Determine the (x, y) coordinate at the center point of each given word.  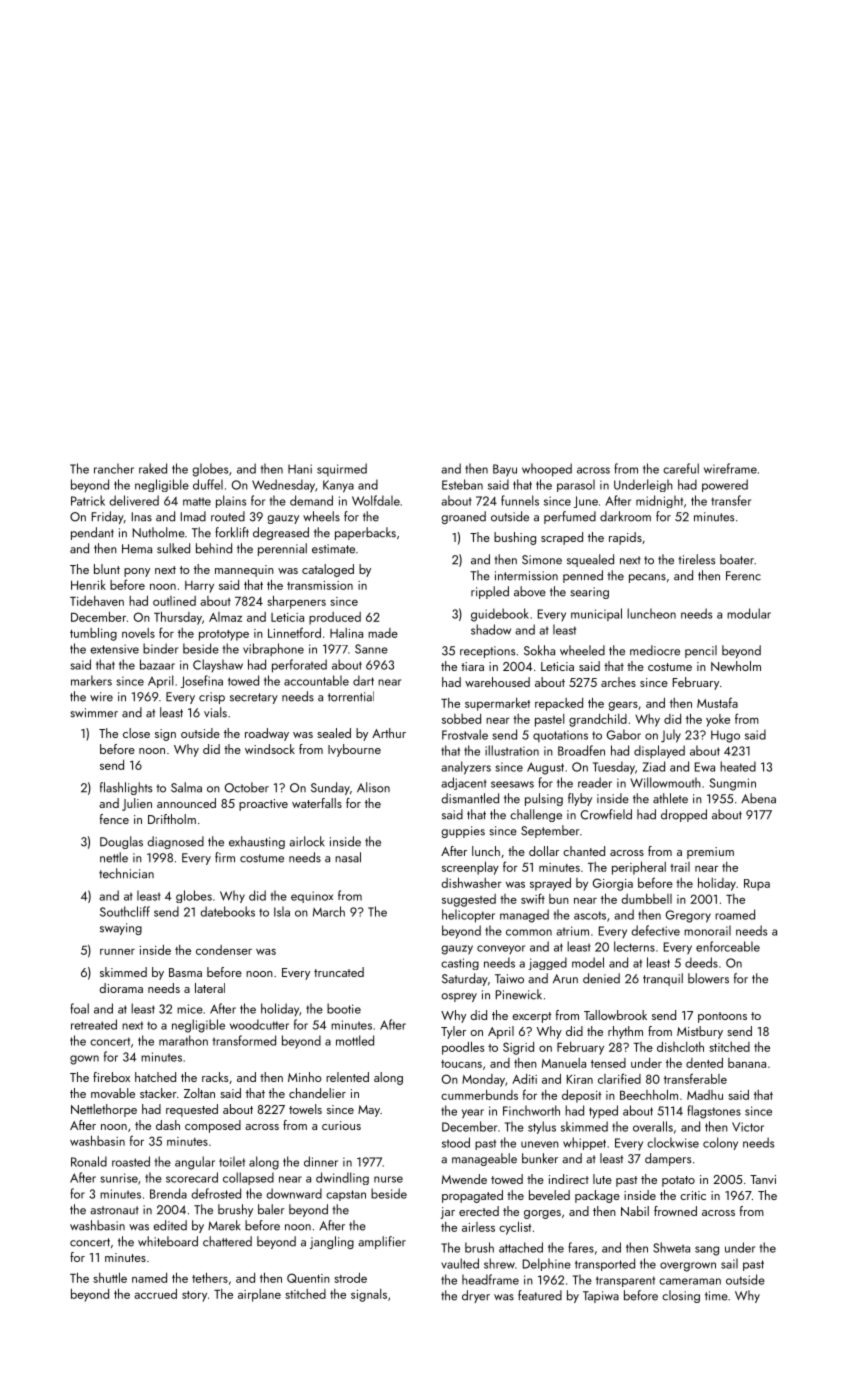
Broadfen (581, 750)
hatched (155, 1077)
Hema (137, 549)
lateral (210, 988)
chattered (227, 1241)
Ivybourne (354, 750)
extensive (114, 649)
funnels (520, 500)
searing (589, 593)
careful (681, 468)
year (473, 1114)
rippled (490, 592)
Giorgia (613, 884)
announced (186, 803)
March (329, 911)
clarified (619, 1078)
